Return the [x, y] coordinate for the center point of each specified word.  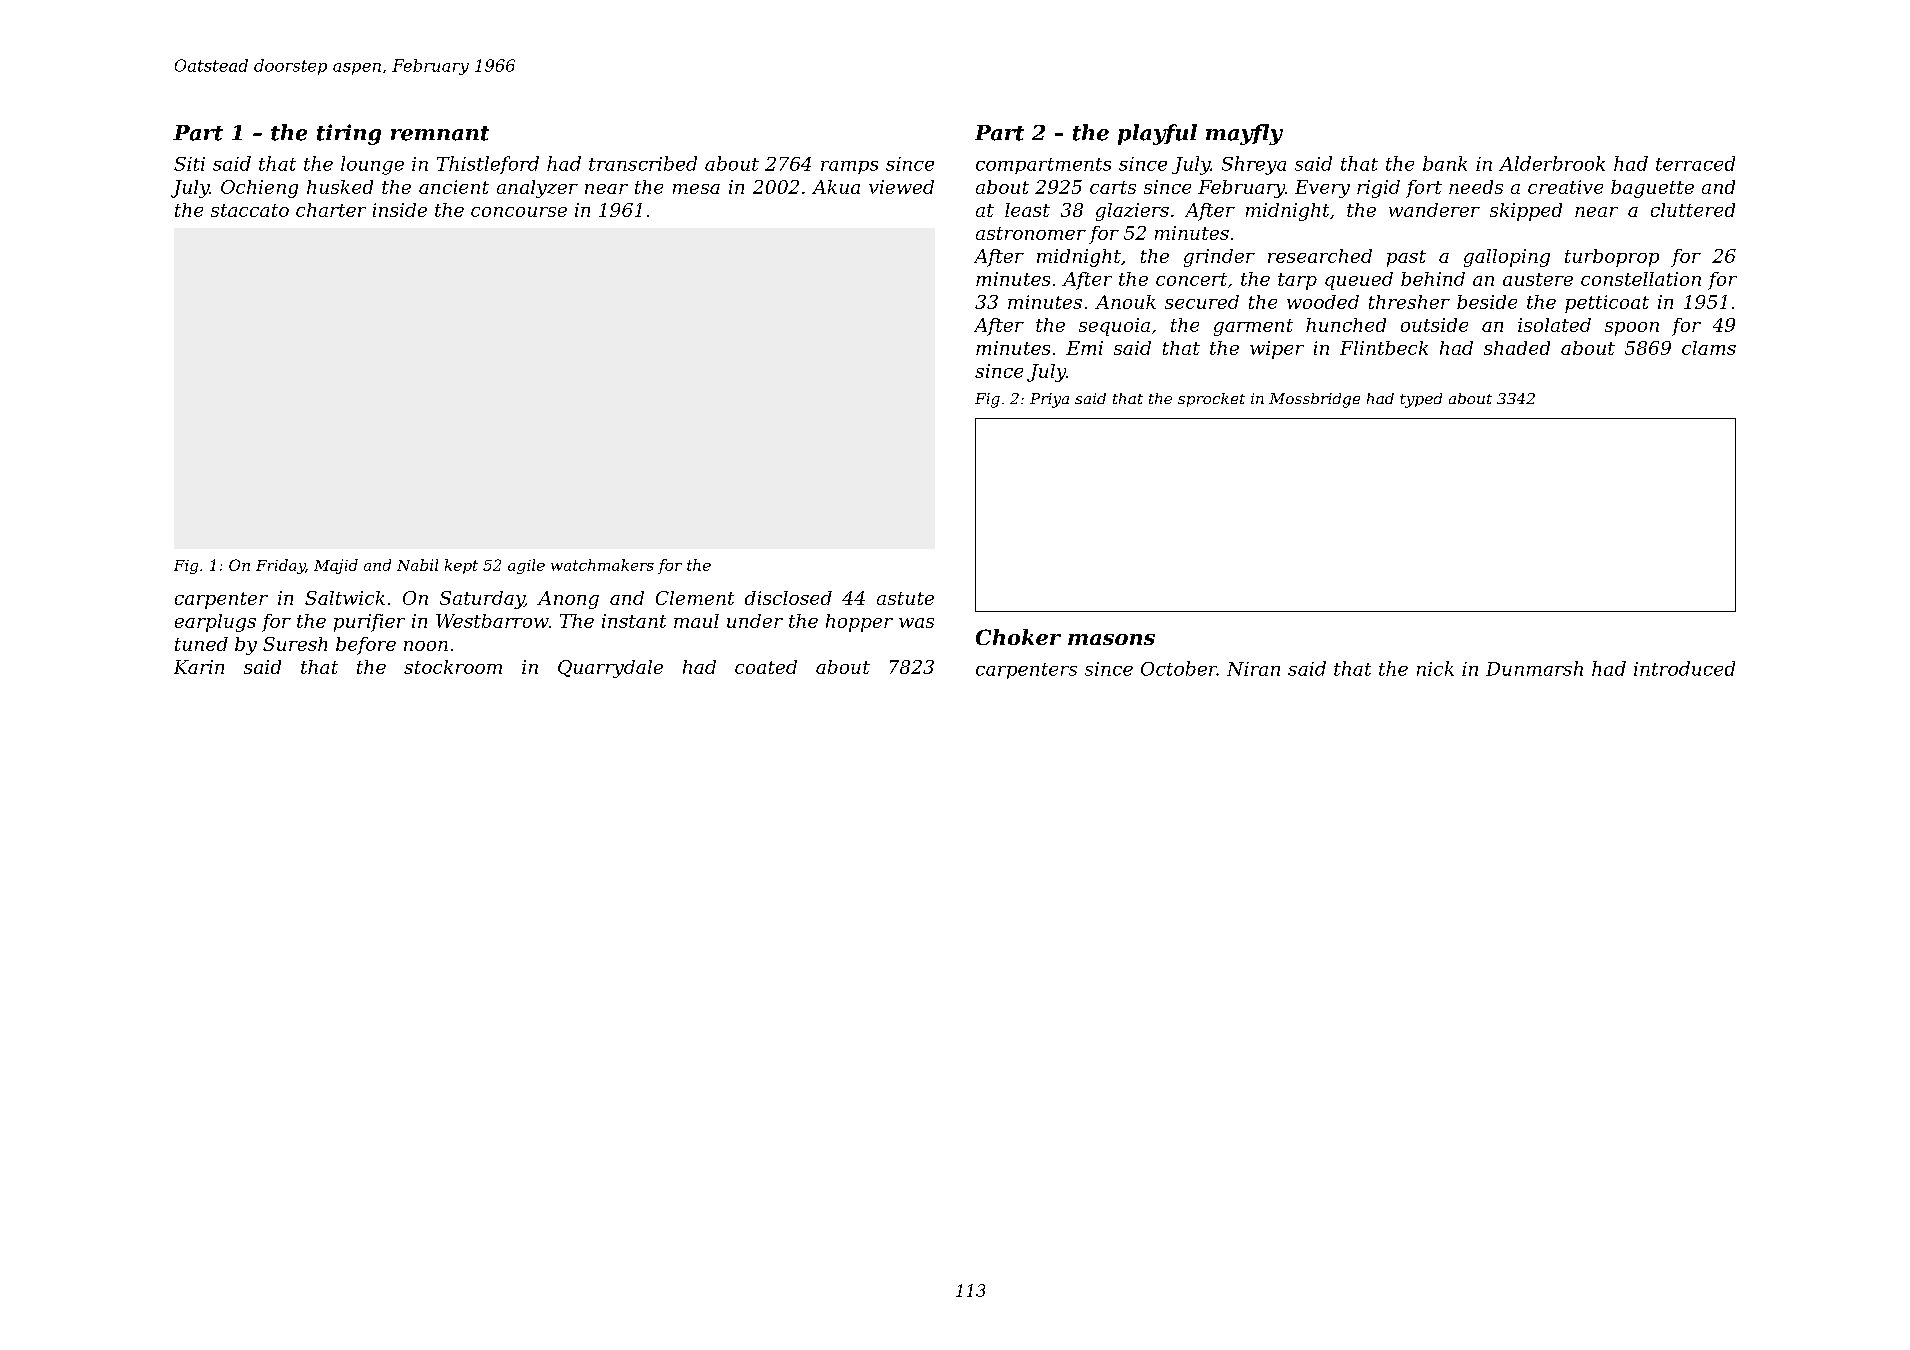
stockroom [453, 667]
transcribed [643, 163]
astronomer [1031, 233]
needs [1476, 187]
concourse [519, 212]
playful [1157, 134]
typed [1421, 400]
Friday [281, 566]
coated [766, 667]
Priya [1049, 400]
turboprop [1612, 258]
